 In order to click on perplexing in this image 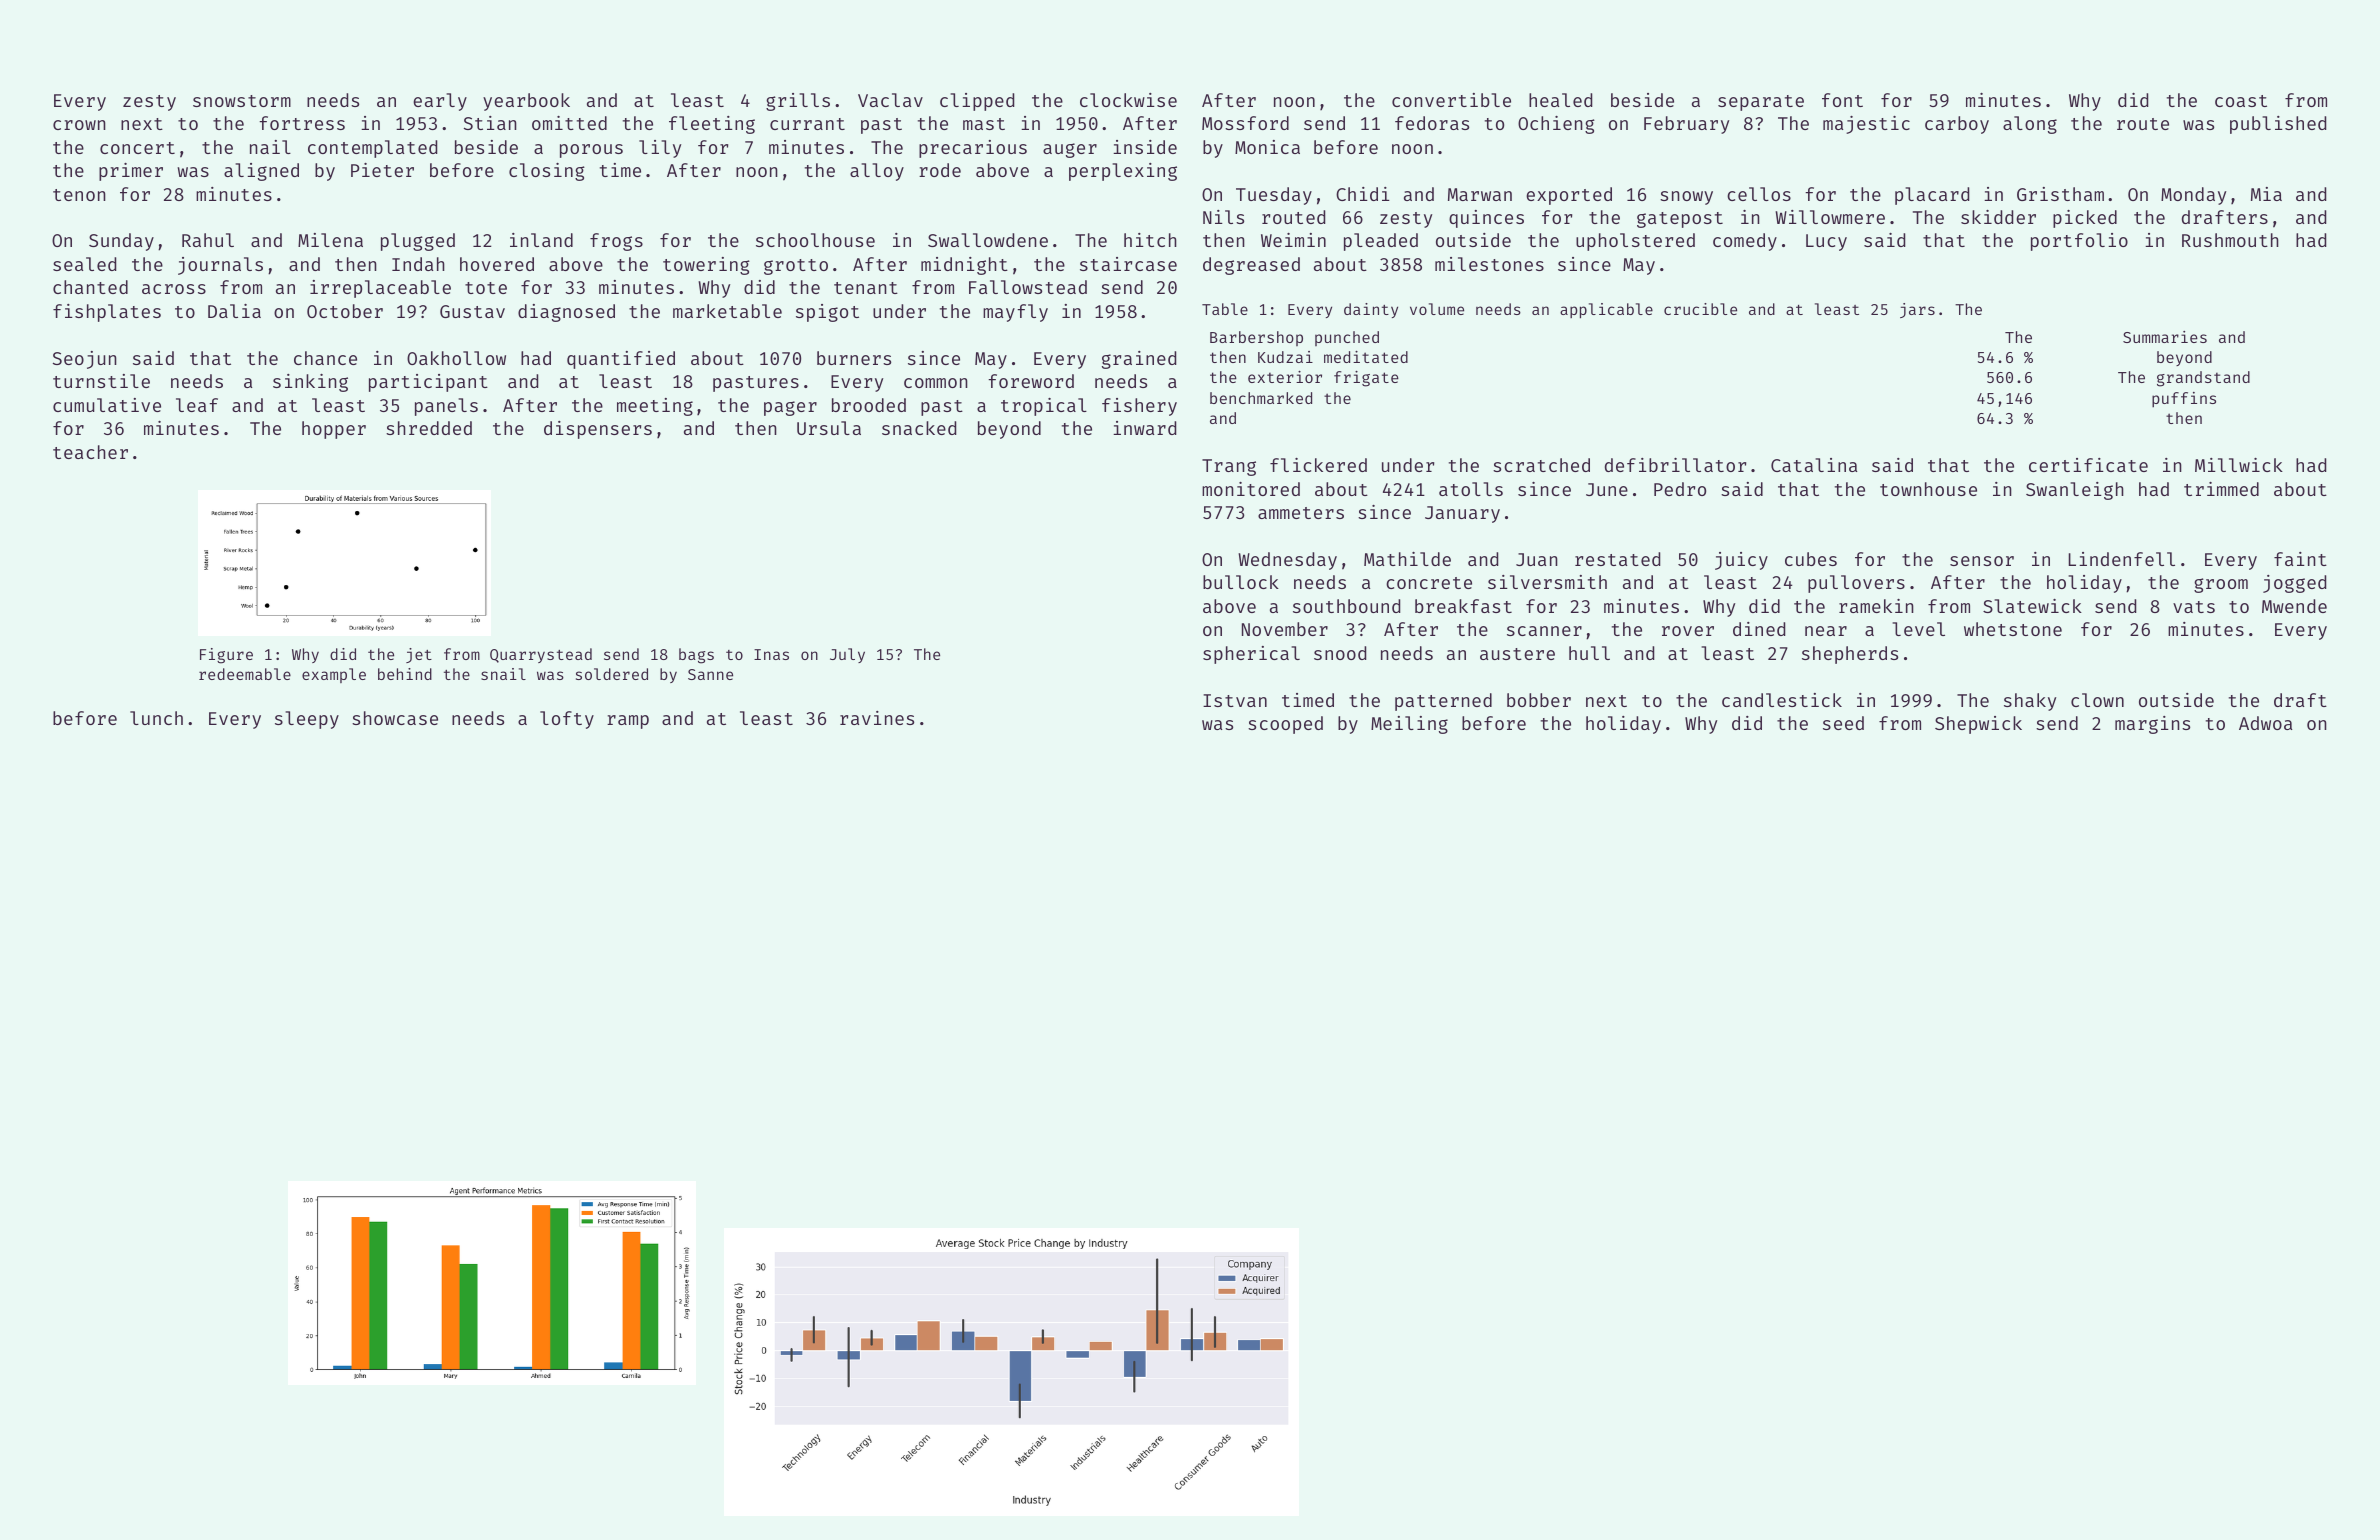, I will do `click(1123, 172)`.
